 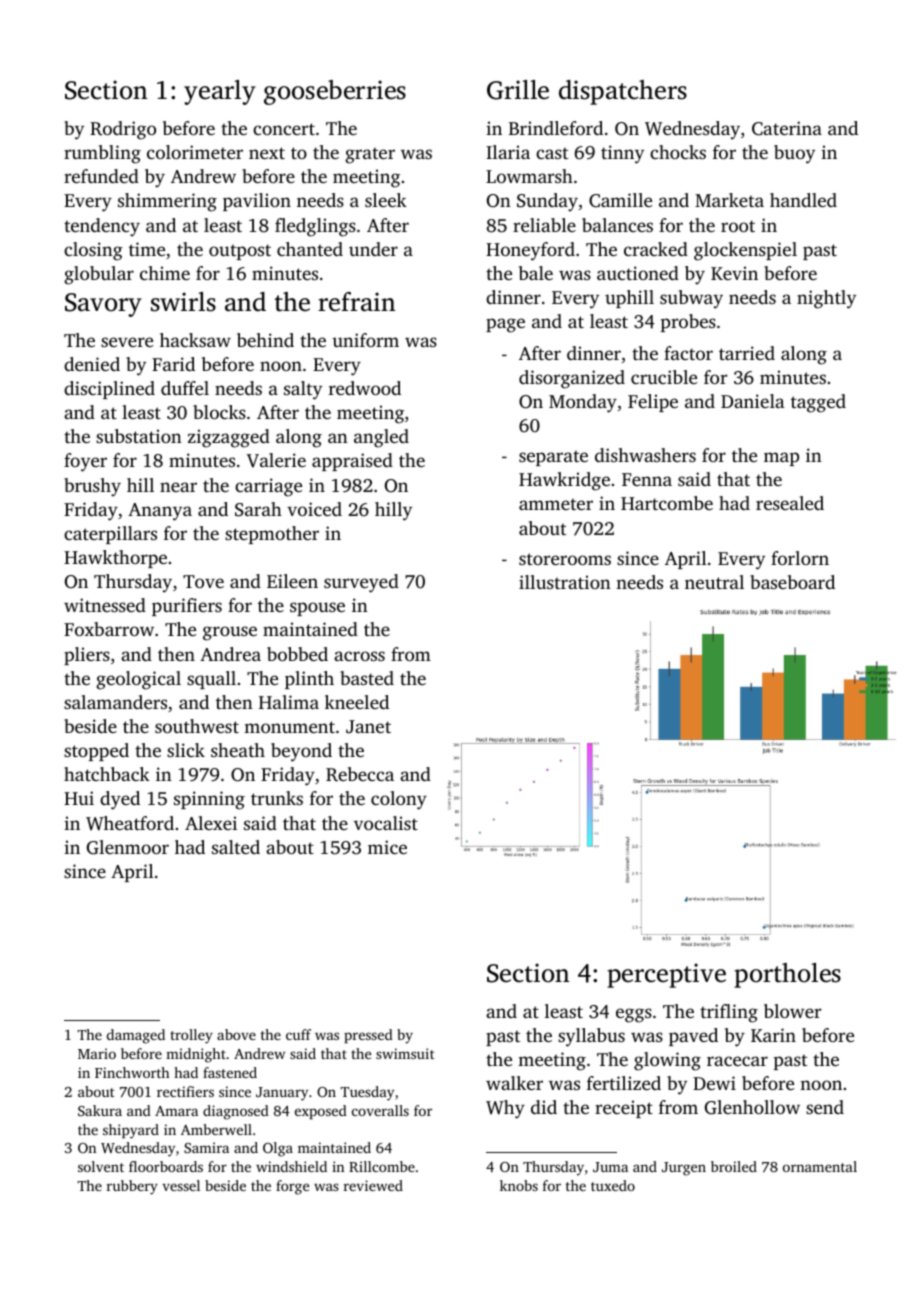 What do you see at coordinates (623, 92) in the screenshot?
I see `dispatchers` at bounding box center [623, 92].
